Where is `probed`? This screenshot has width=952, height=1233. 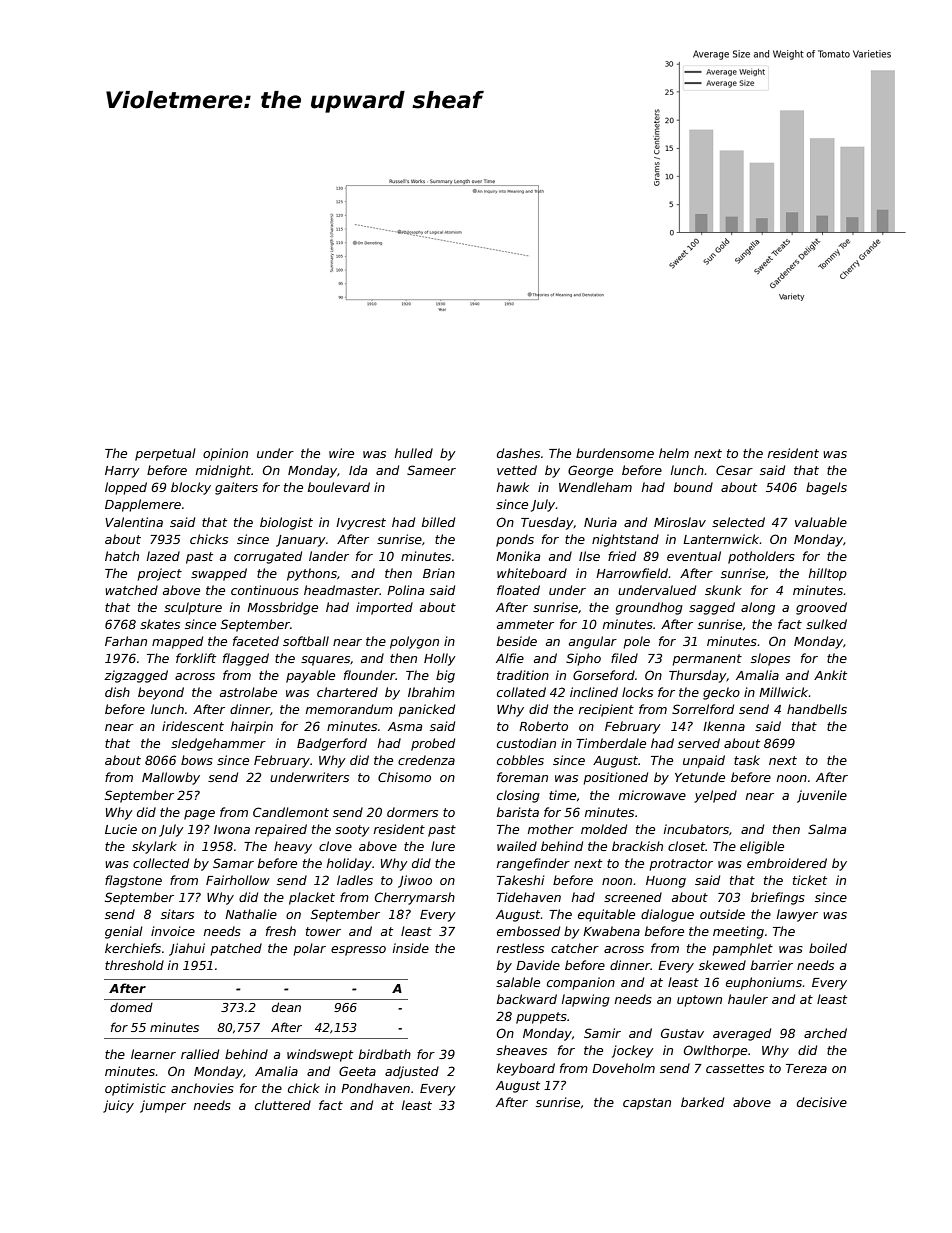
probed is located at coordinates (433, 744).
